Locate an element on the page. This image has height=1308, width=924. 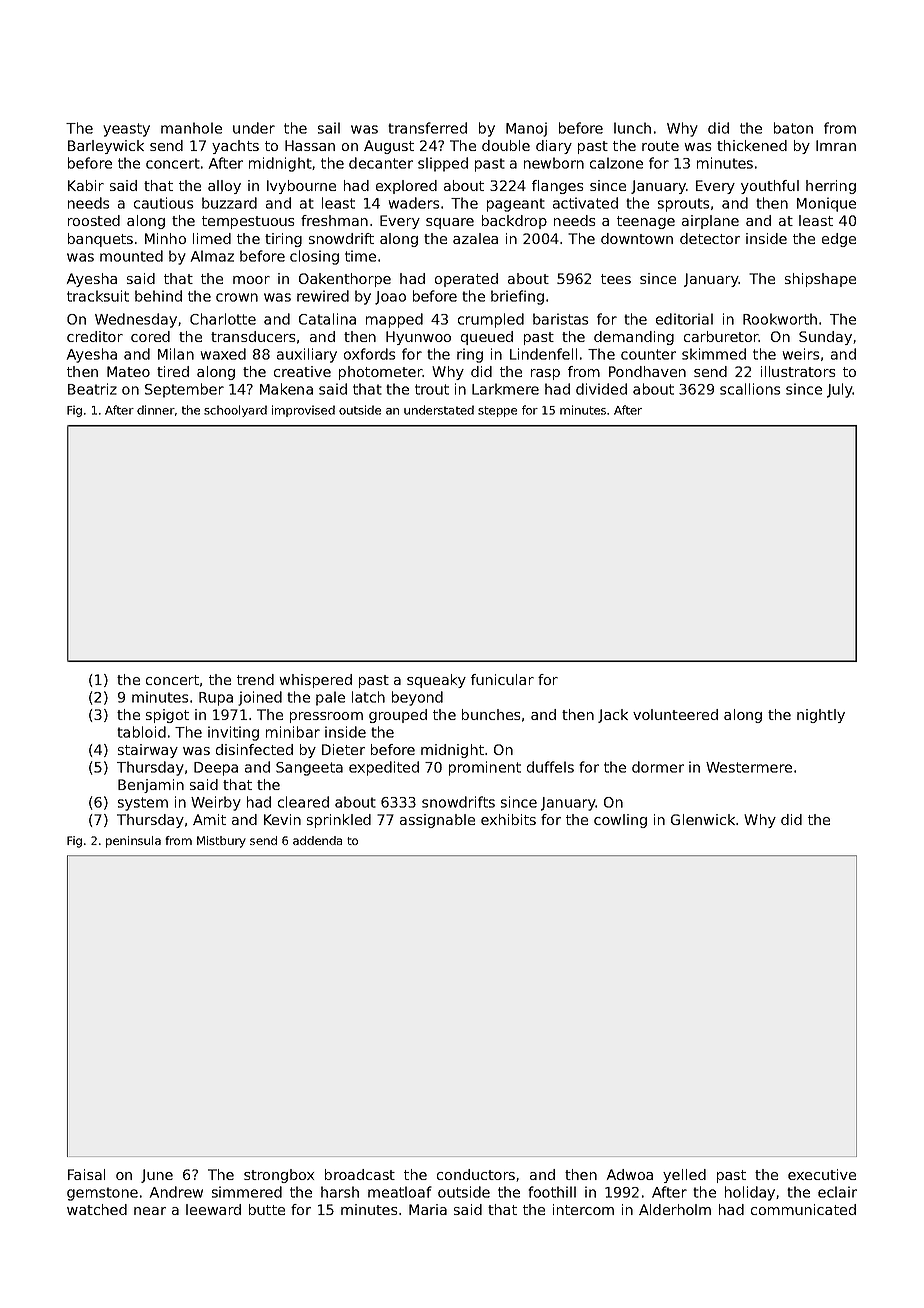
July is located at coordinates (840, 390).
